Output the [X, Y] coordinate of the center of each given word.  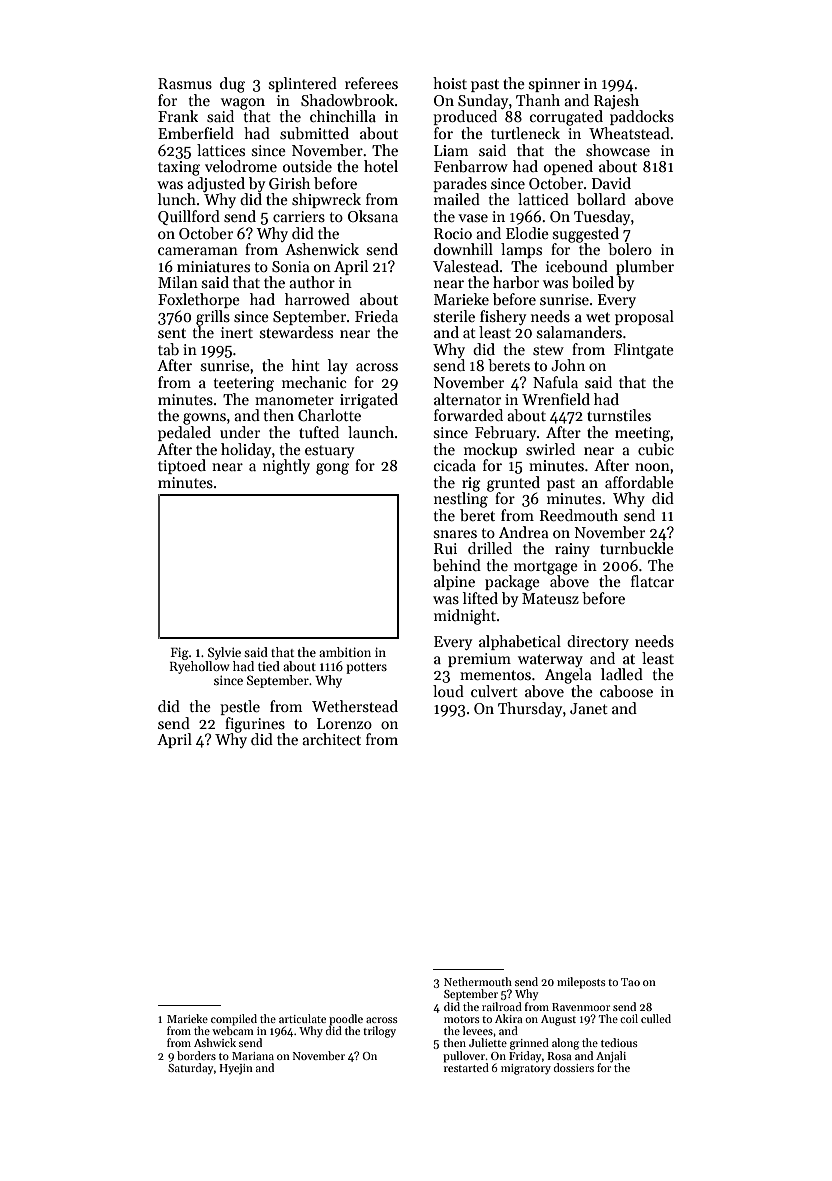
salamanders [579, 332]
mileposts [581, 983]
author [312, 282]
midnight [465, 617]
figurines [255, 725]
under [240, 432]
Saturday [190, 1069]
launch [371, 432]
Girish [289, 183]
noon [652, 467]
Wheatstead [629, 133]
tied [269, 666]
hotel [381, 166]
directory [598, 642]
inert [237, 332]
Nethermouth [478, 981]
